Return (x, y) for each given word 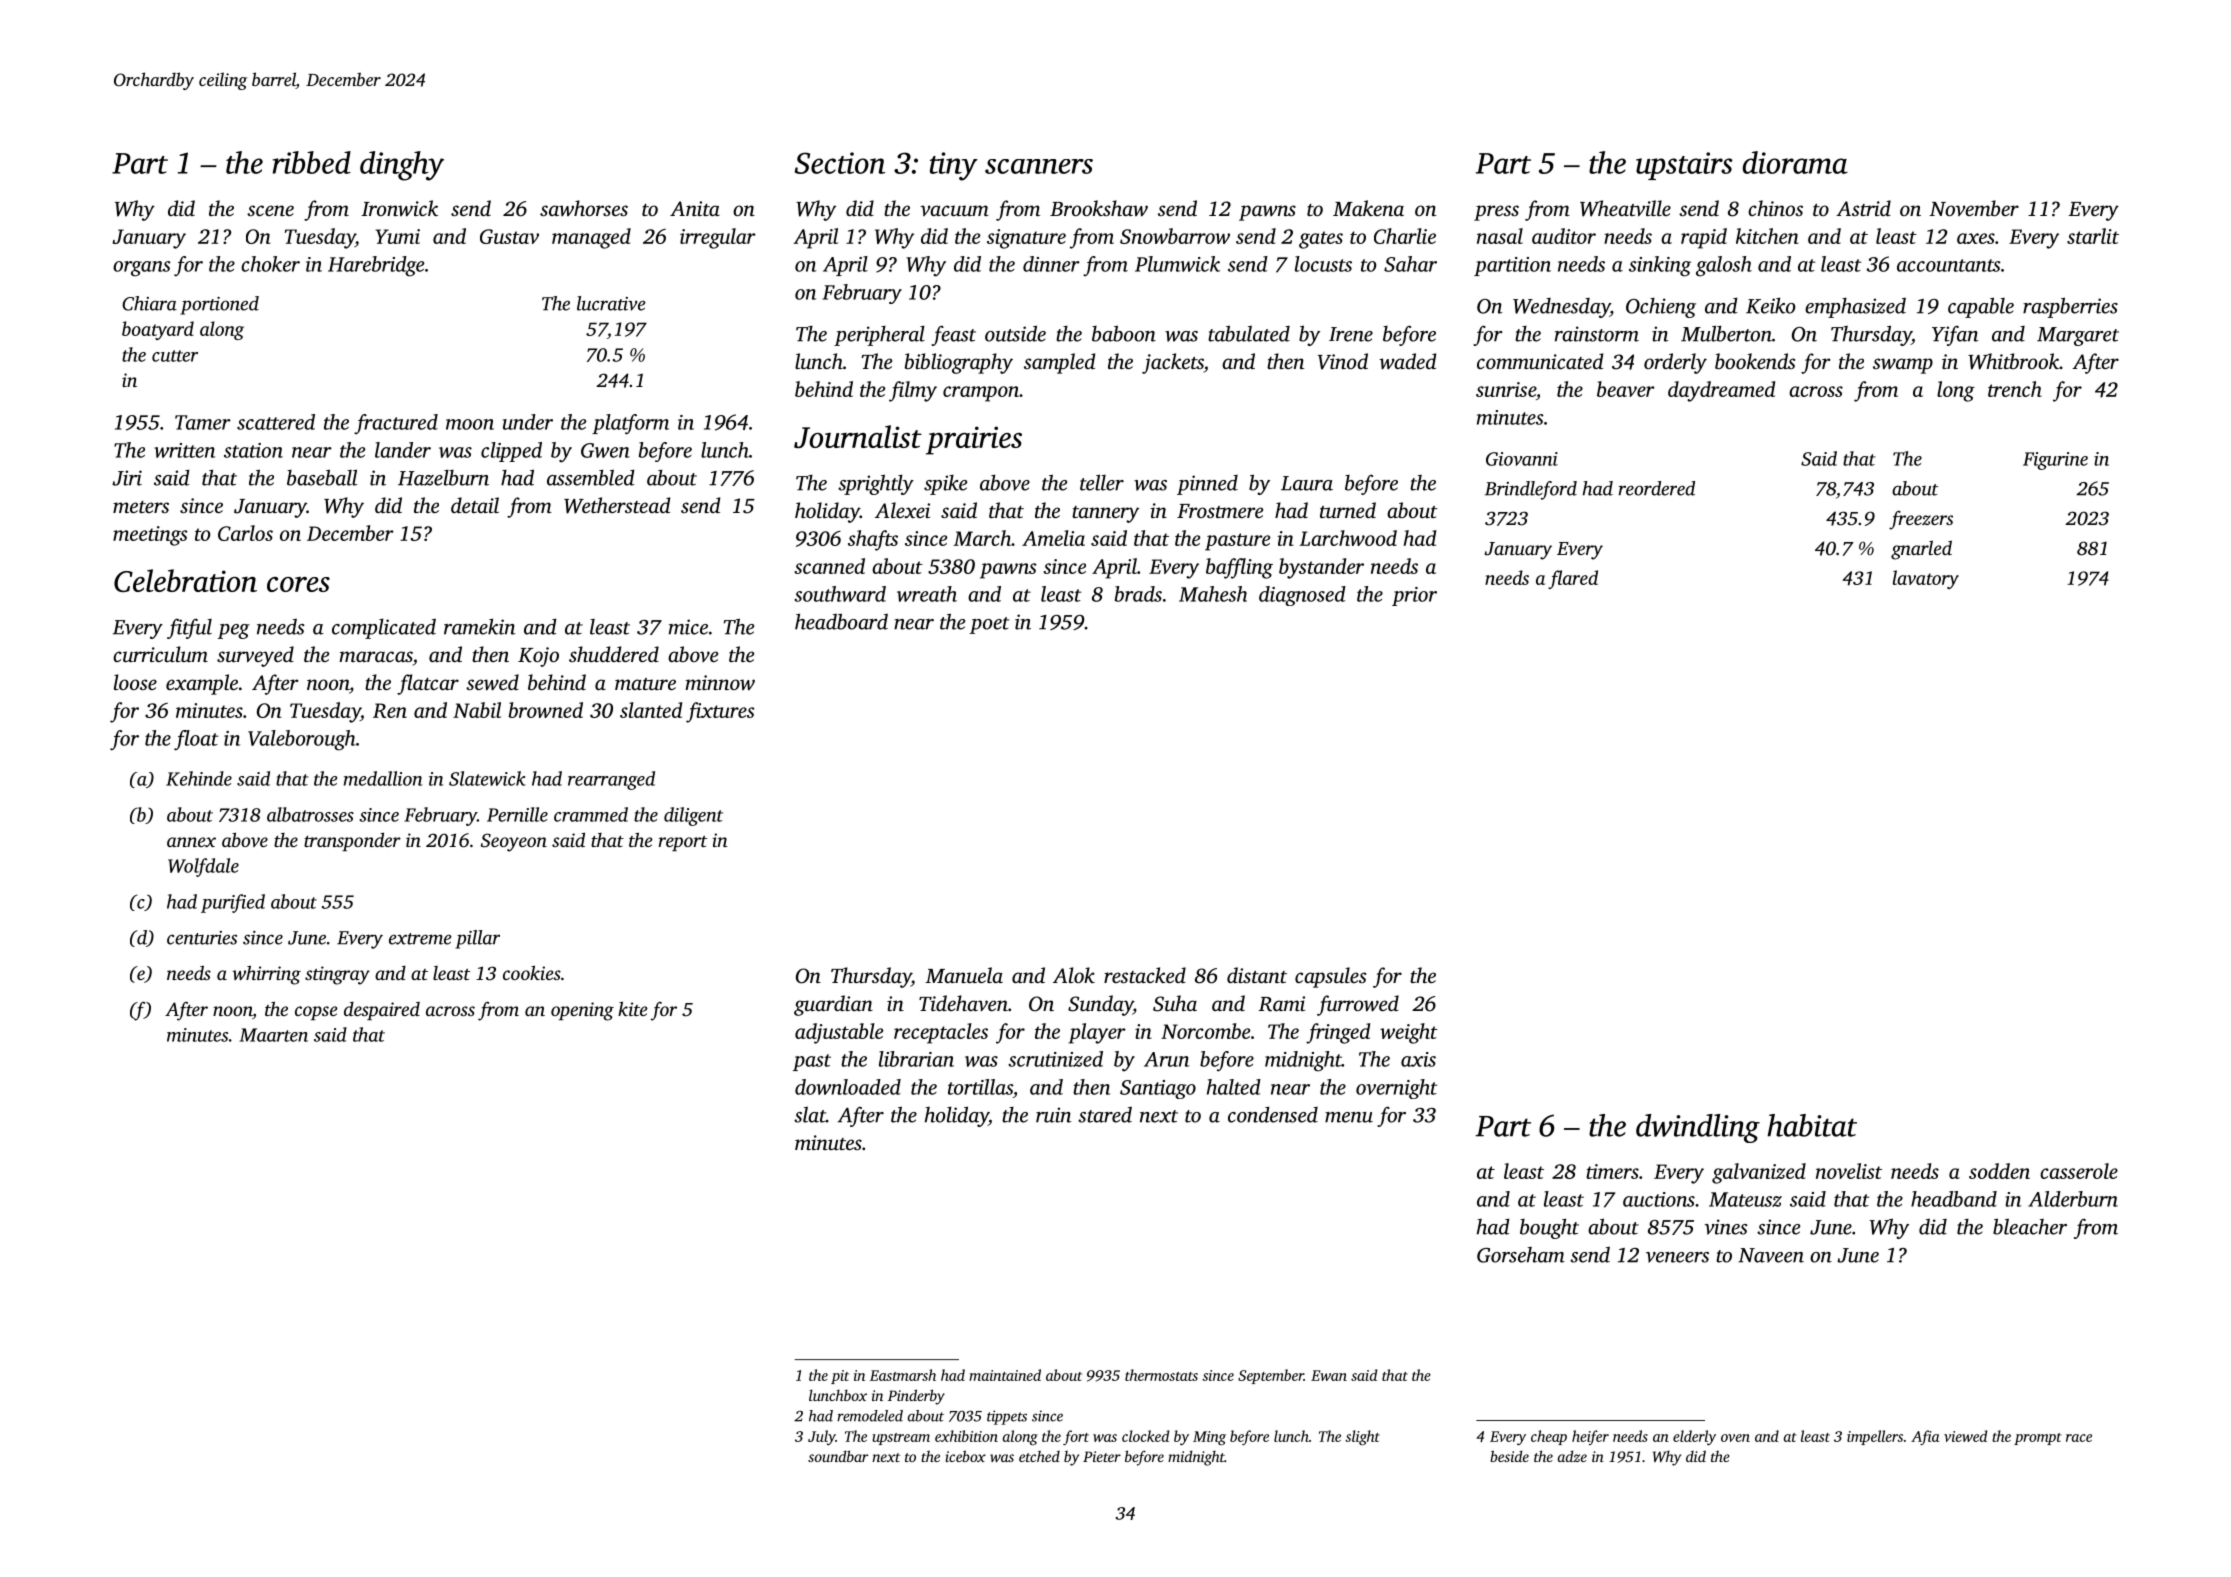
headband (1954, 1199)
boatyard (158, 330)
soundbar (838, 1456)
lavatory (1926, 579)
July (822, 1437)
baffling (1239, 568)
